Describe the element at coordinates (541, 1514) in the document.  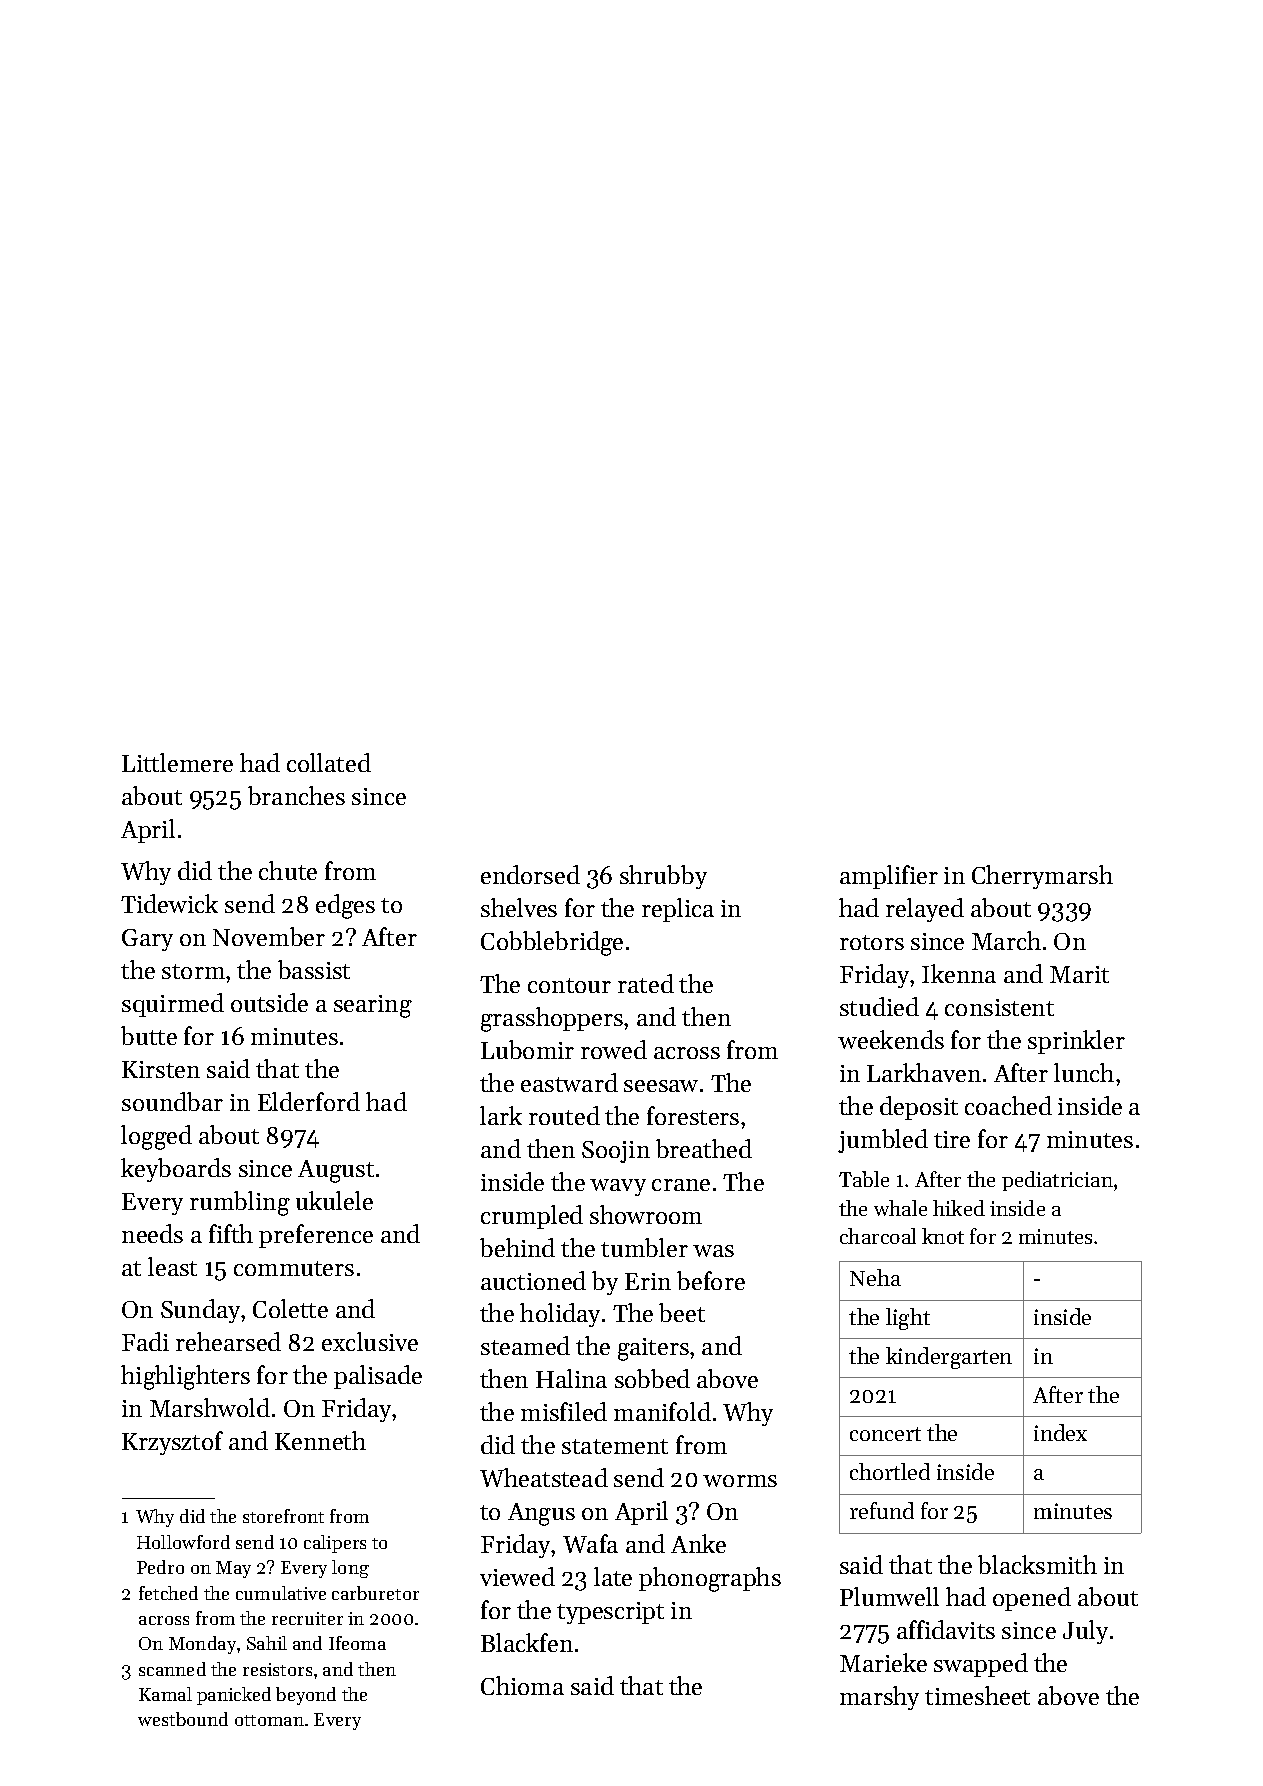
I see `Angus` at that location.
